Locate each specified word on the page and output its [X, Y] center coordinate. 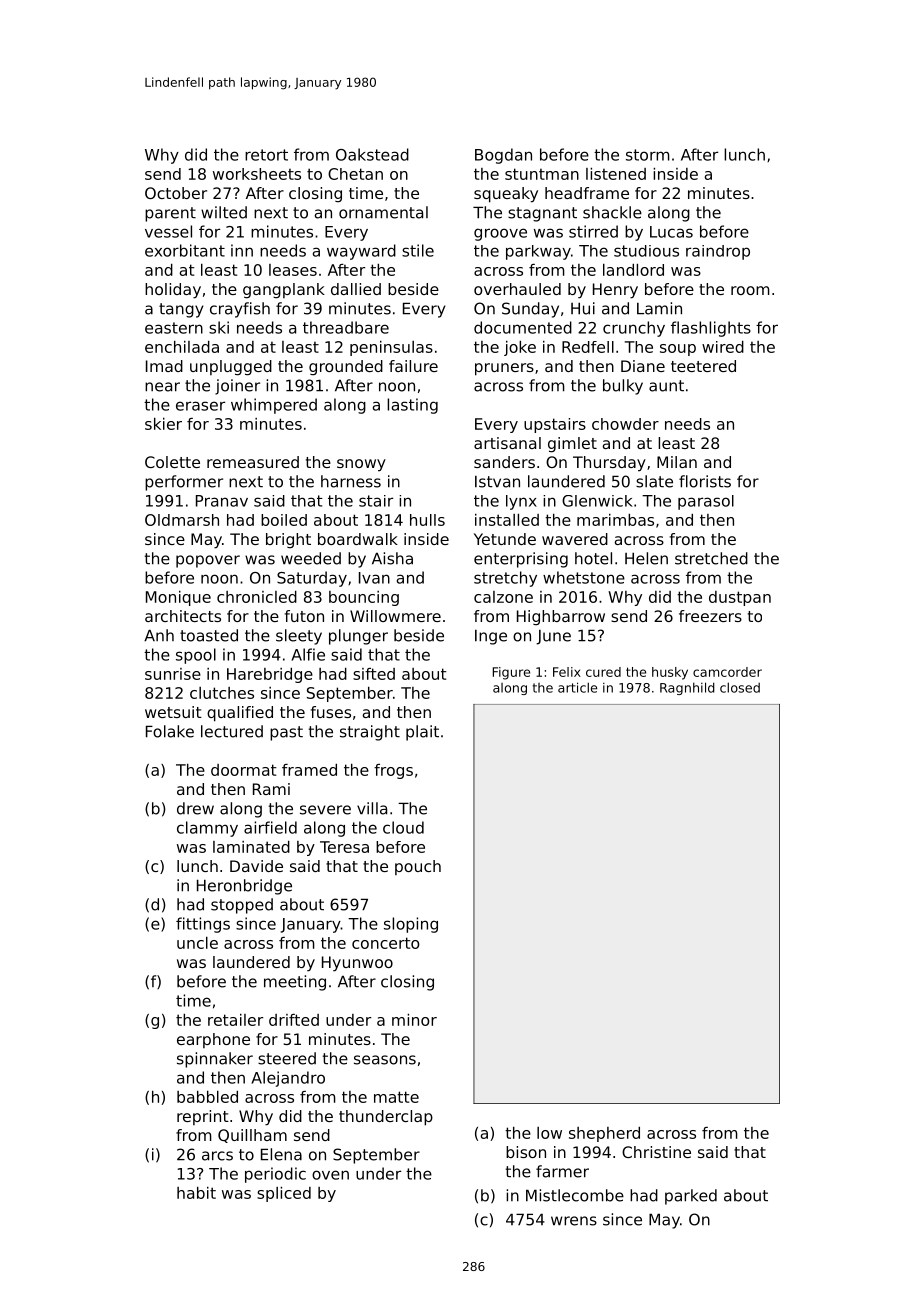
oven [330, 1175]
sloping [411, 925]
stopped [242, 906]
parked [691, 1197]
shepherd [604, 1134]
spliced [284, 1194]
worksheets [257, 174]
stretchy [505, 579]
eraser [200, 406]
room [750, 290]
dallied [356, 289]
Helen [646, 558]
